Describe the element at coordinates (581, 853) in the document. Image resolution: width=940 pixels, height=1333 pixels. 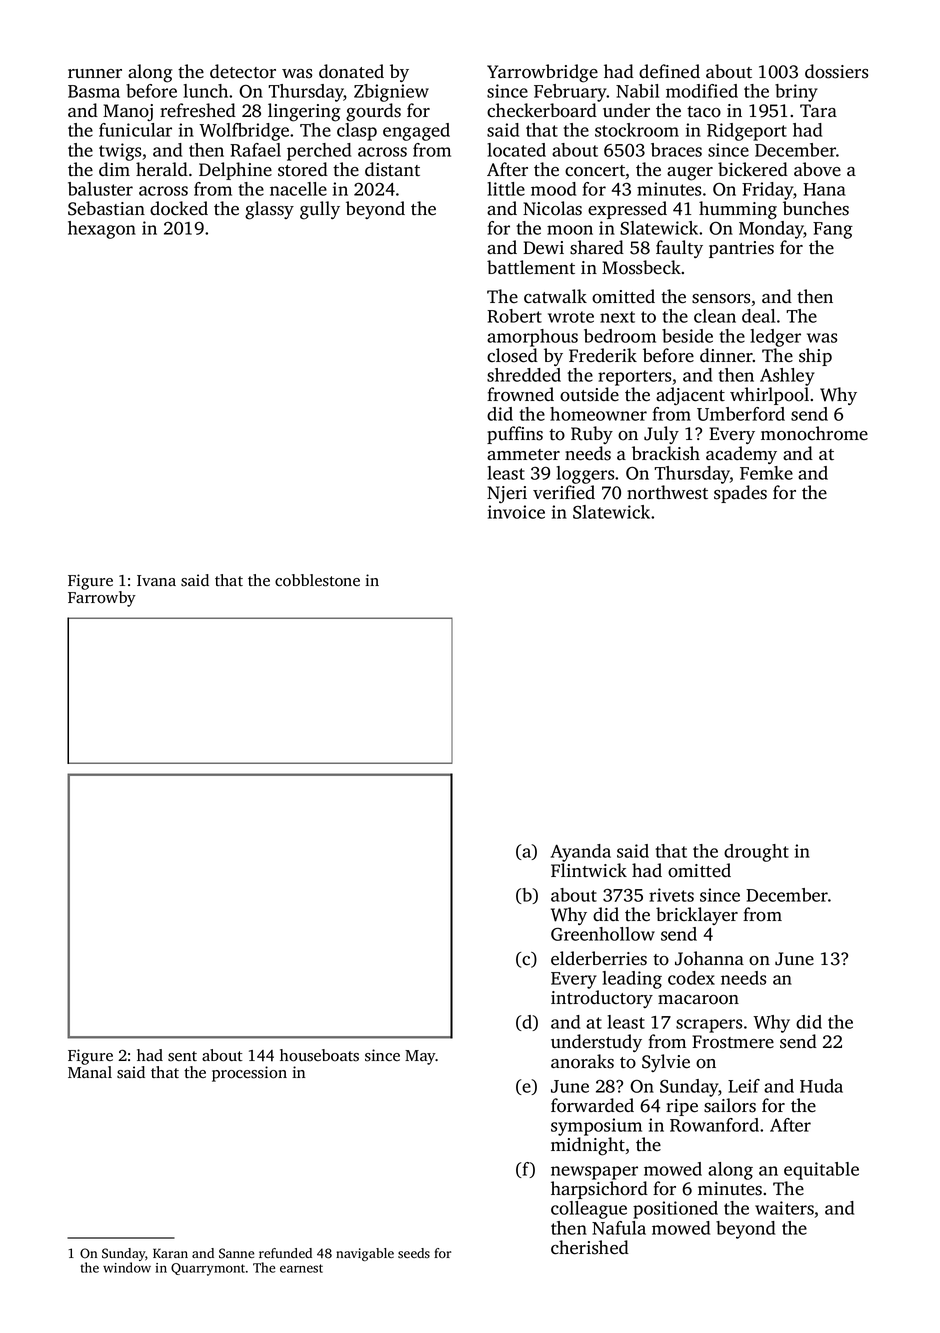
I see `Ayanda` at that location.
